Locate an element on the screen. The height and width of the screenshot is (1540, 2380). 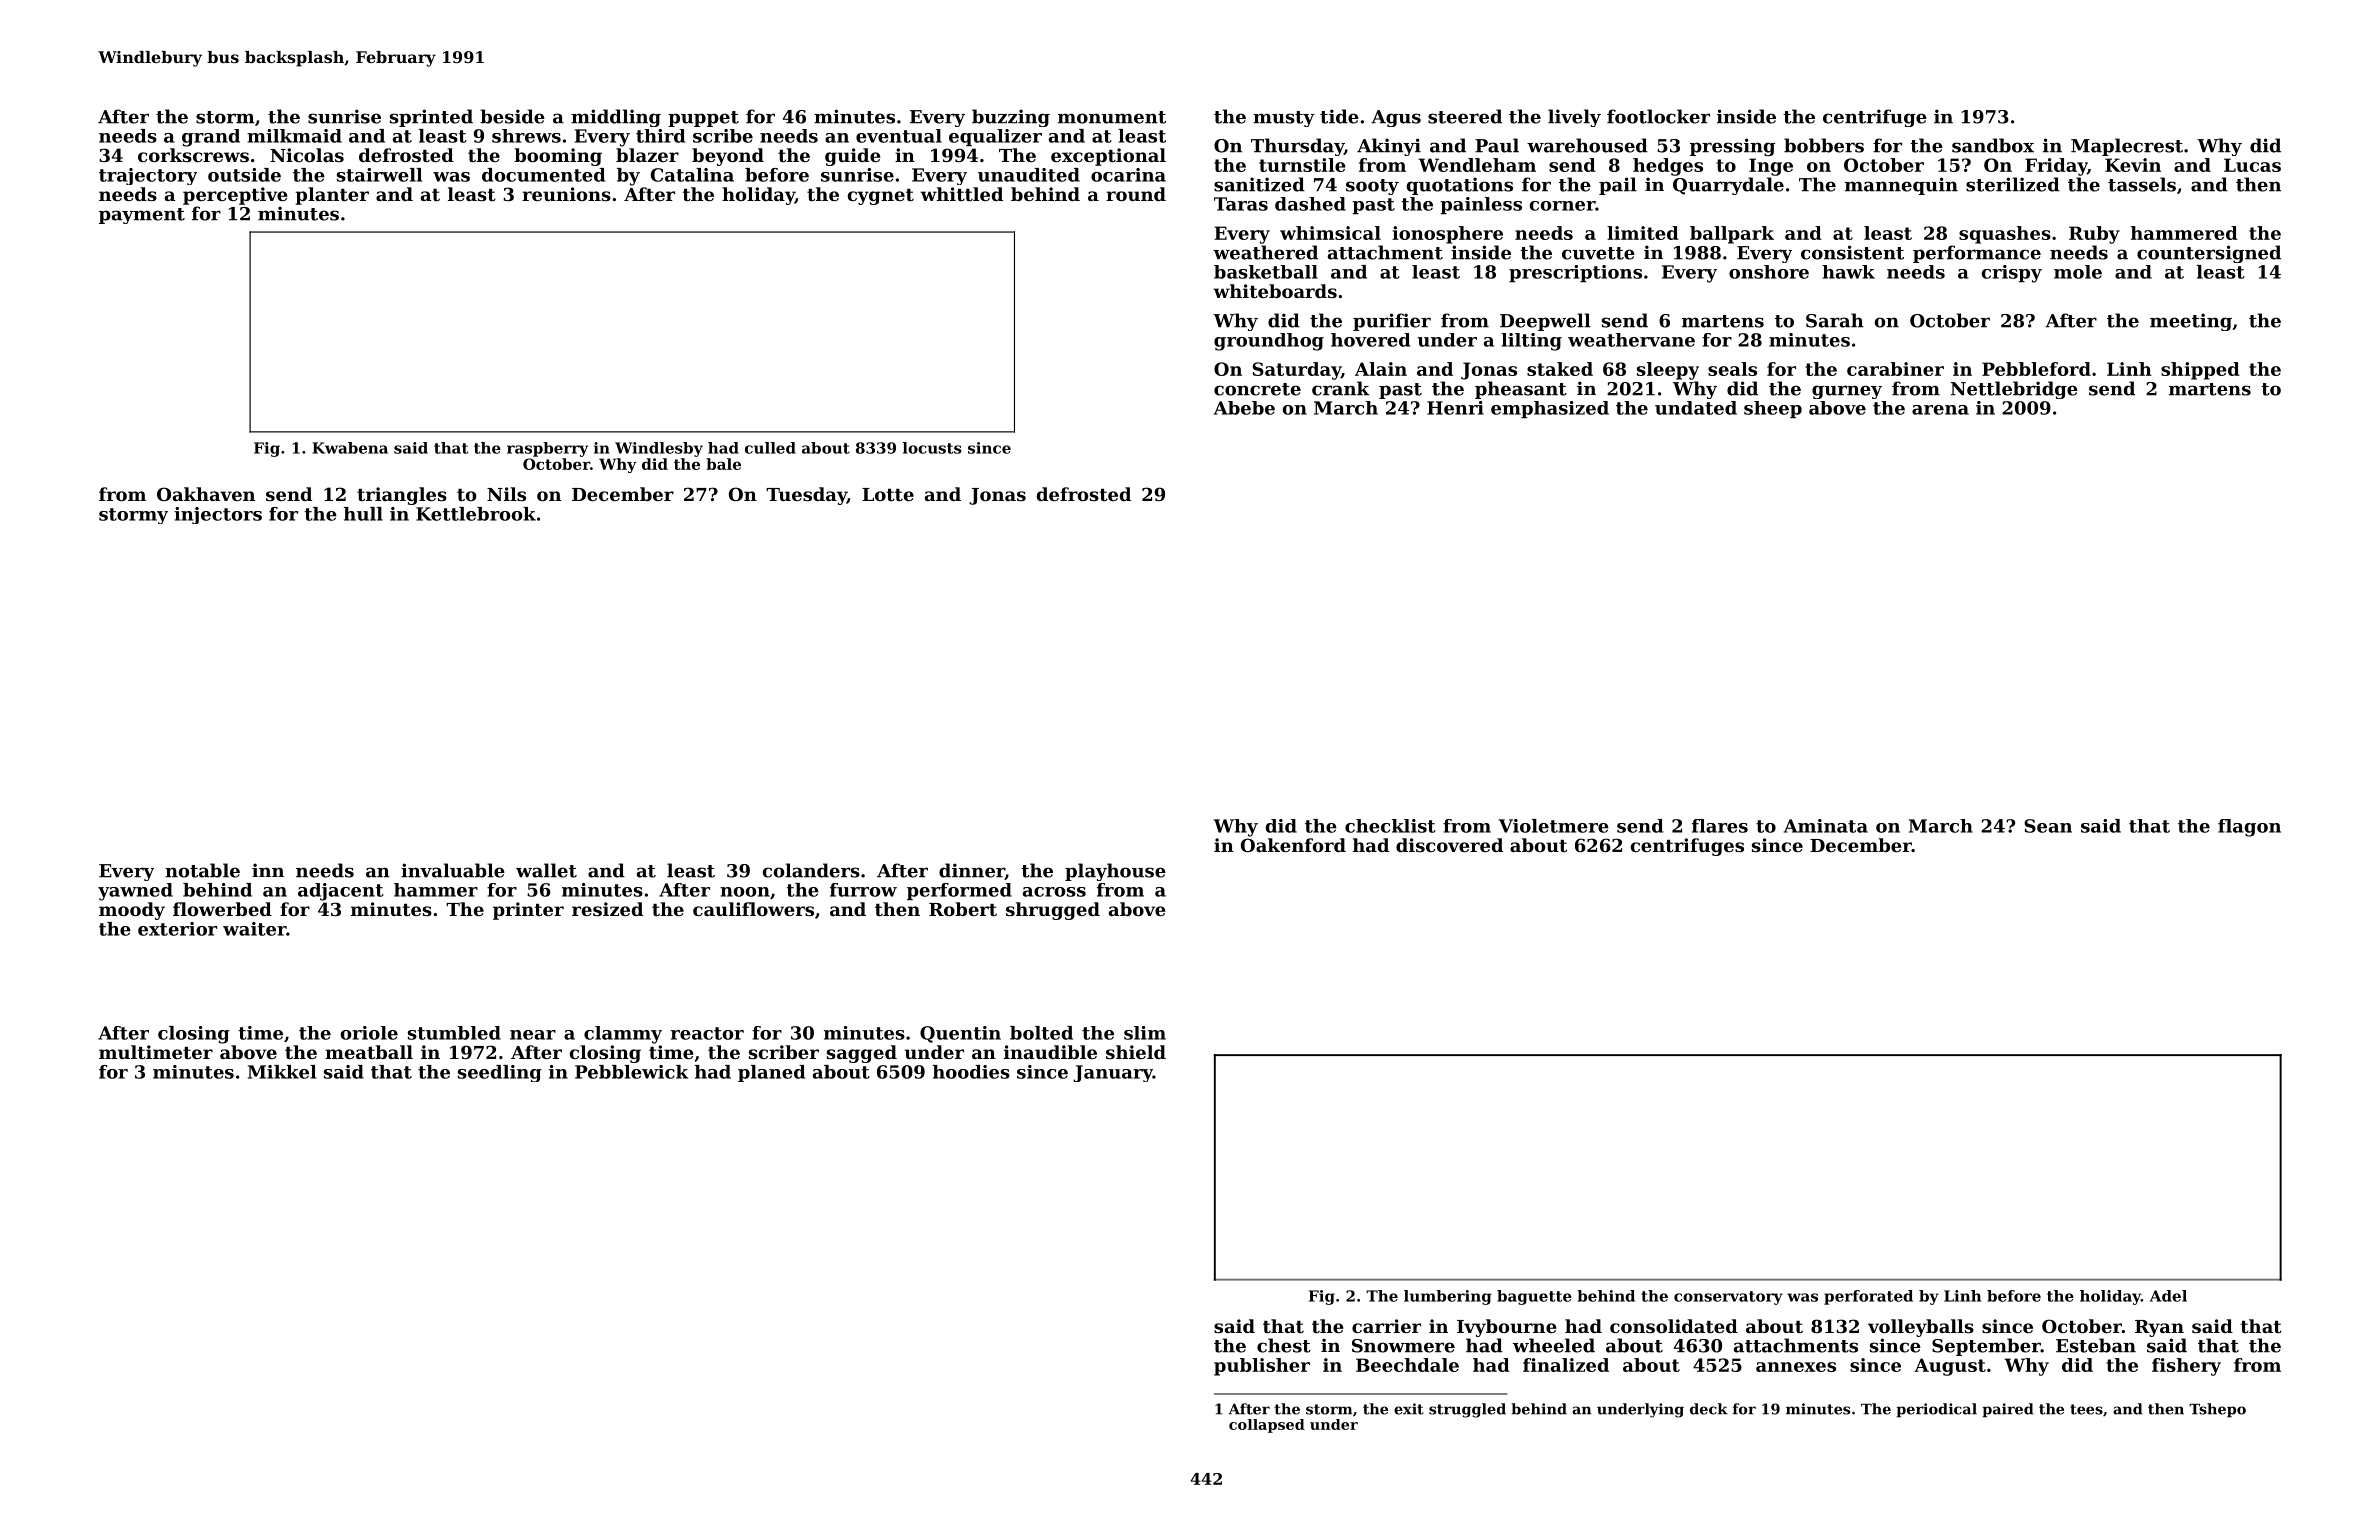
sheep is located at coordinates (1773, 409).
